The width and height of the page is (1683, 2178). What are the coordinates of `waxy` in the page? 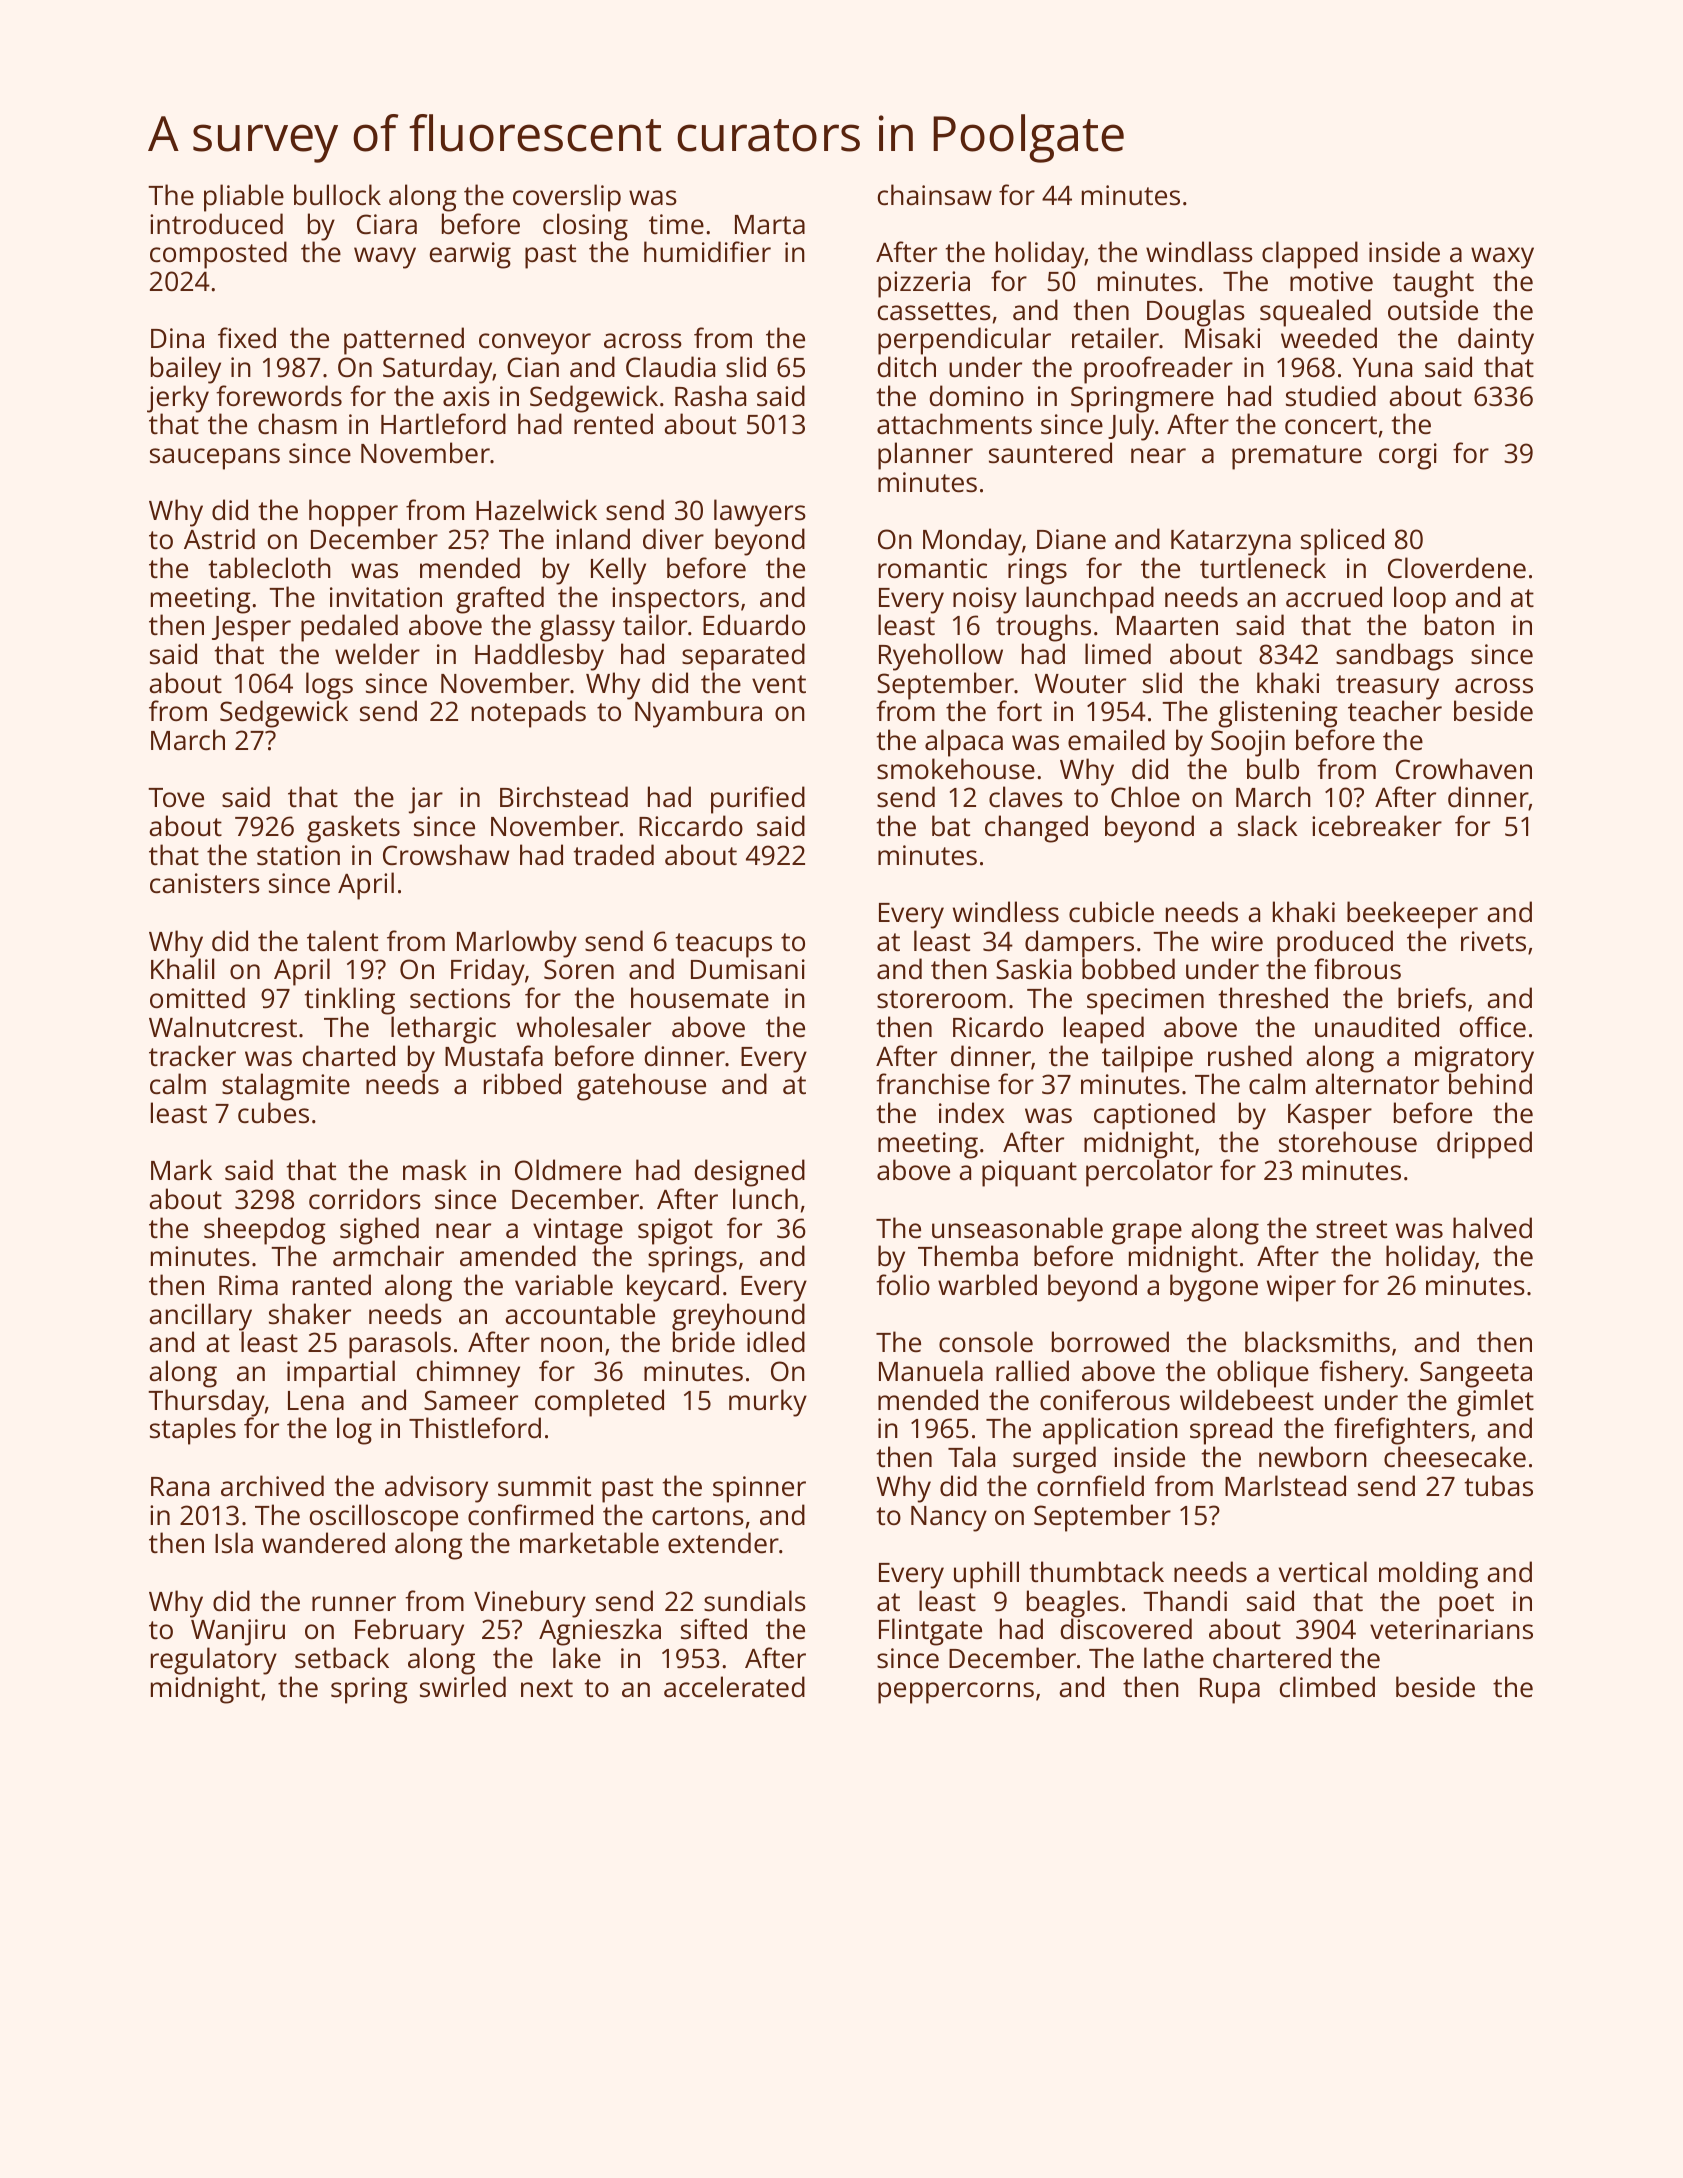 It's located at (1502, 258).
